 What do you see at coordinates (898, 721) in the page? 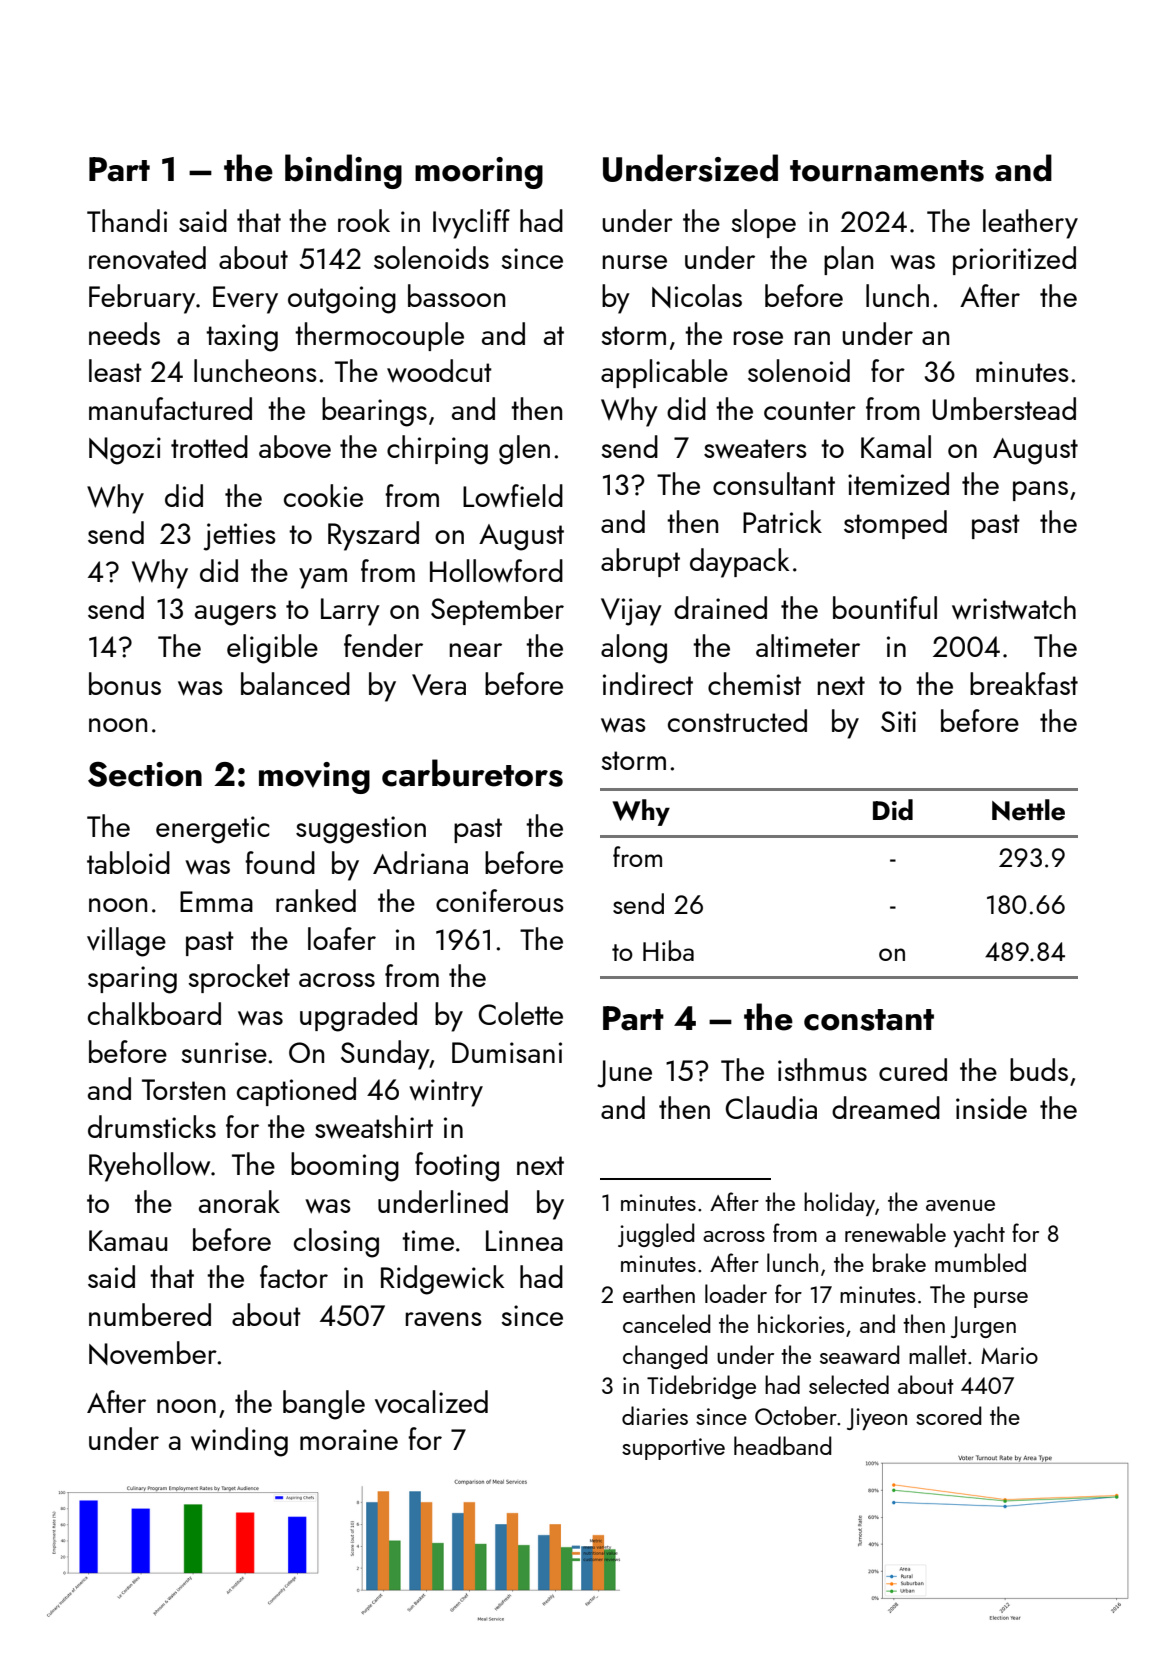
I see `Siti` at bounding box center [898, 721].
